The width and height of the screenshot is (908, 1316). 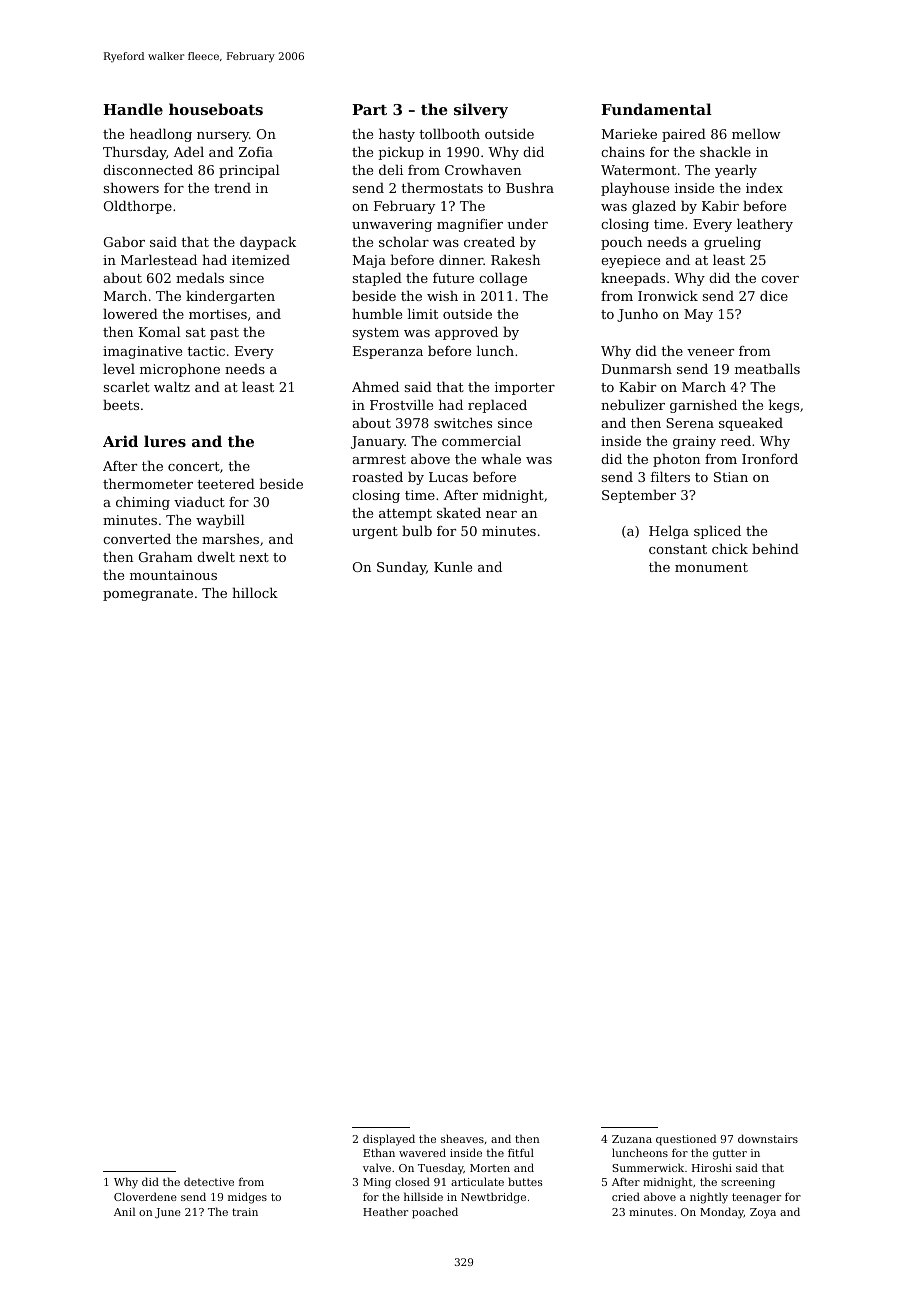 I want to click on Dunmarsh, so click(x=637, y=368).
